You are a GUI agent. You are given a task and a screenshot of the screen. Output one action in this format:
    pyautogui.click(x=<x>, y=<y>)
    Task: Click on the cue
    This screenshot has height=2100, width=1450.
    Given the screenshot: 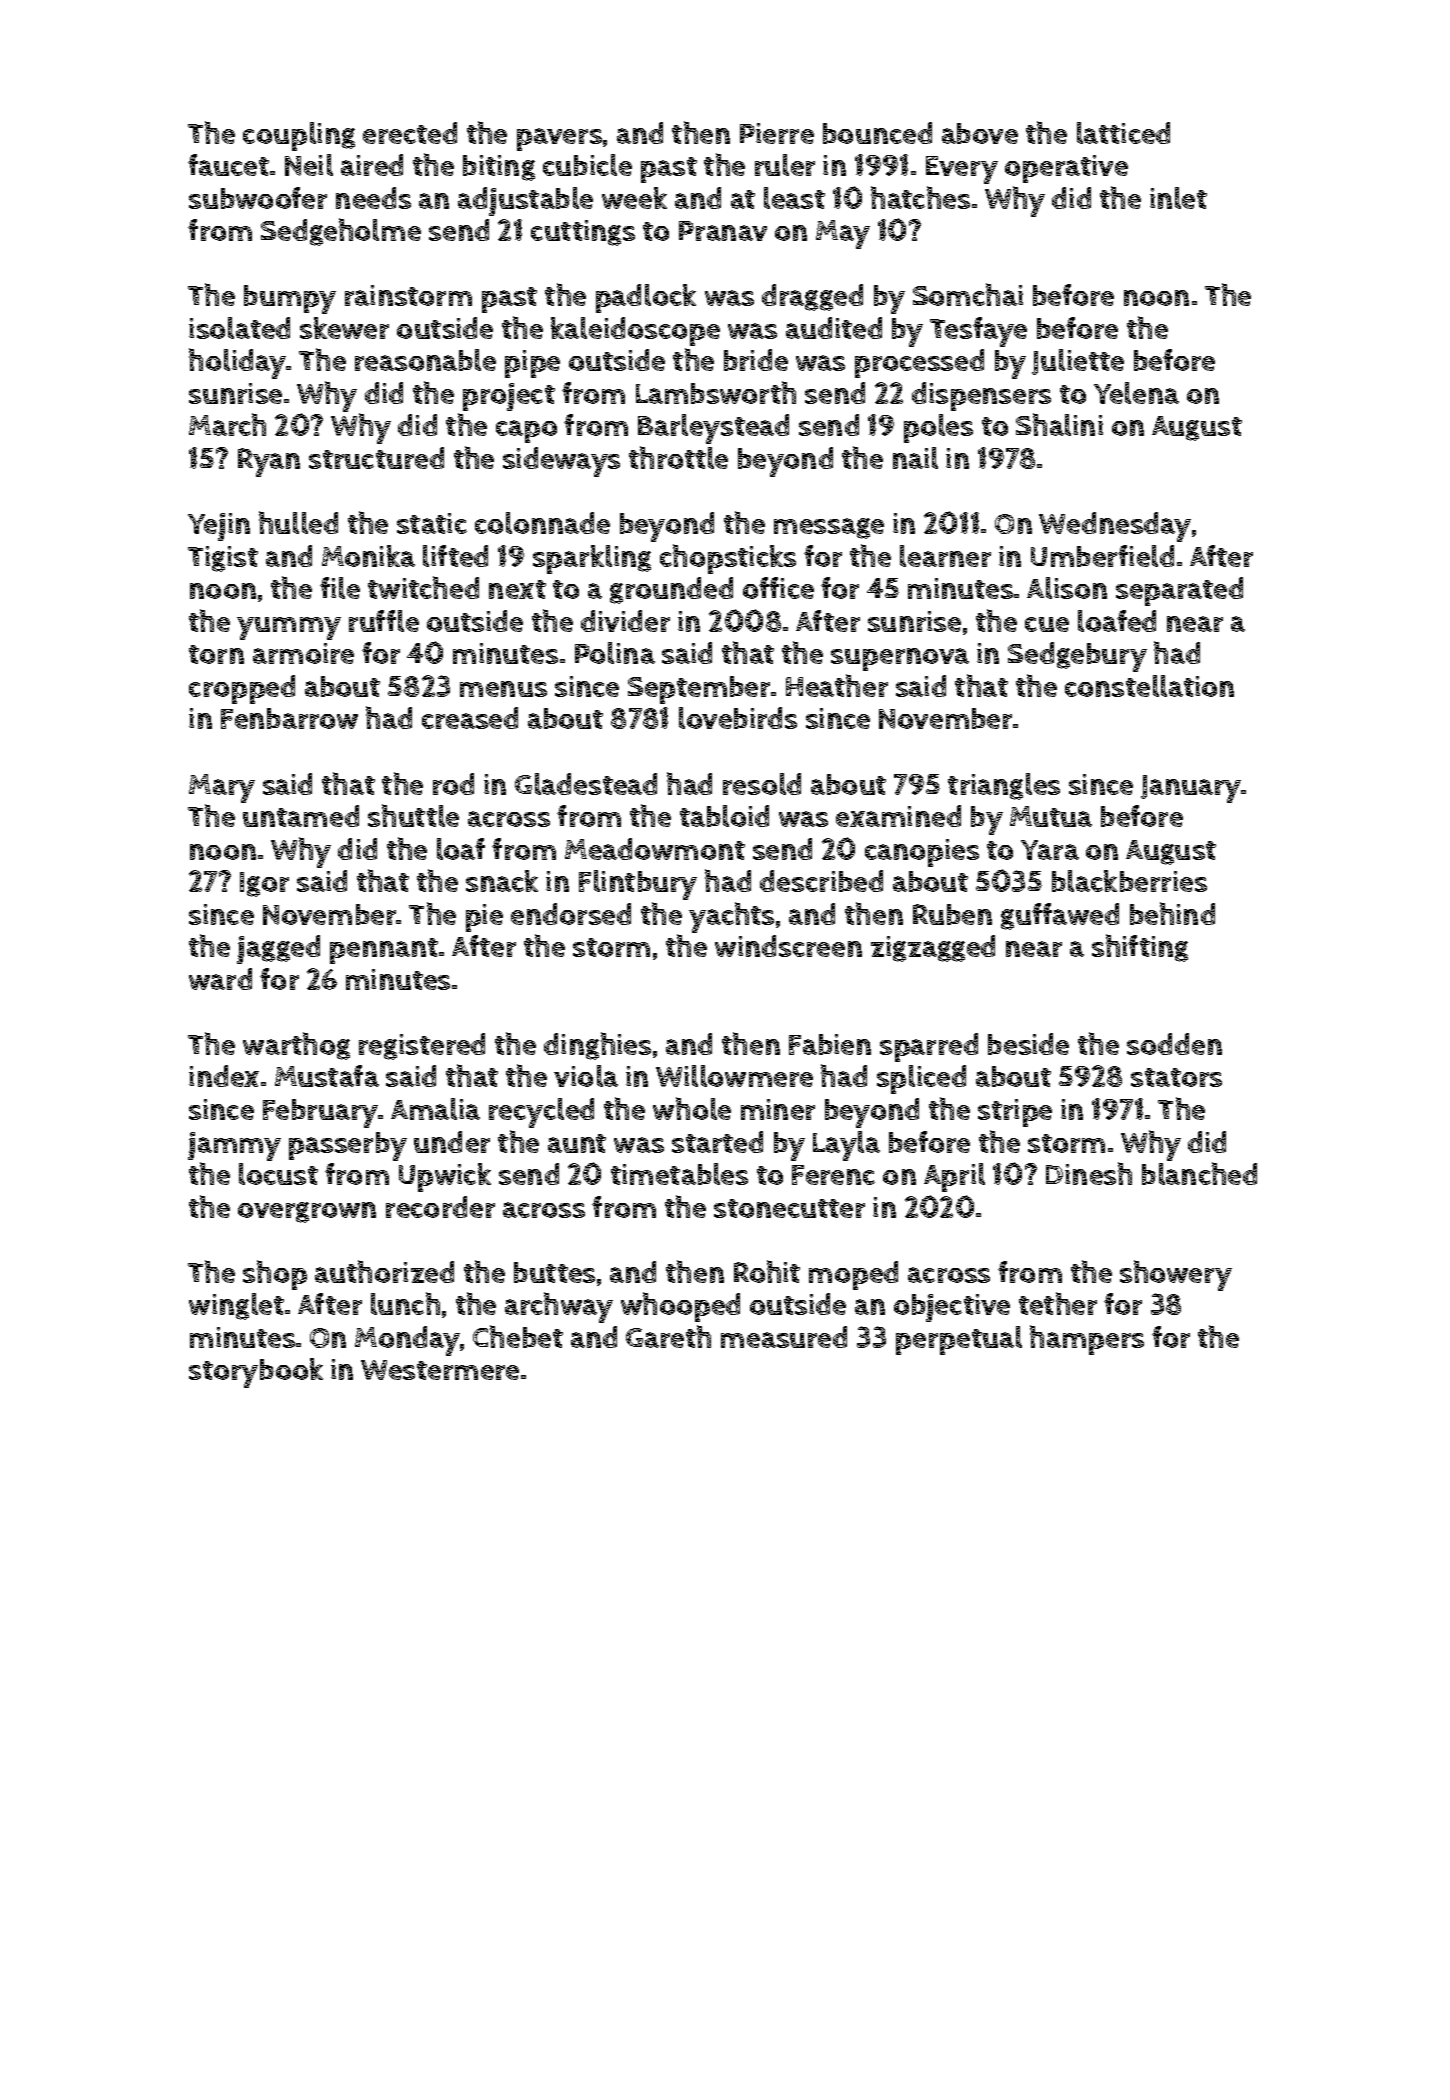 What is the action you would take?
    pyautogui.click(x=1047, y=624)
